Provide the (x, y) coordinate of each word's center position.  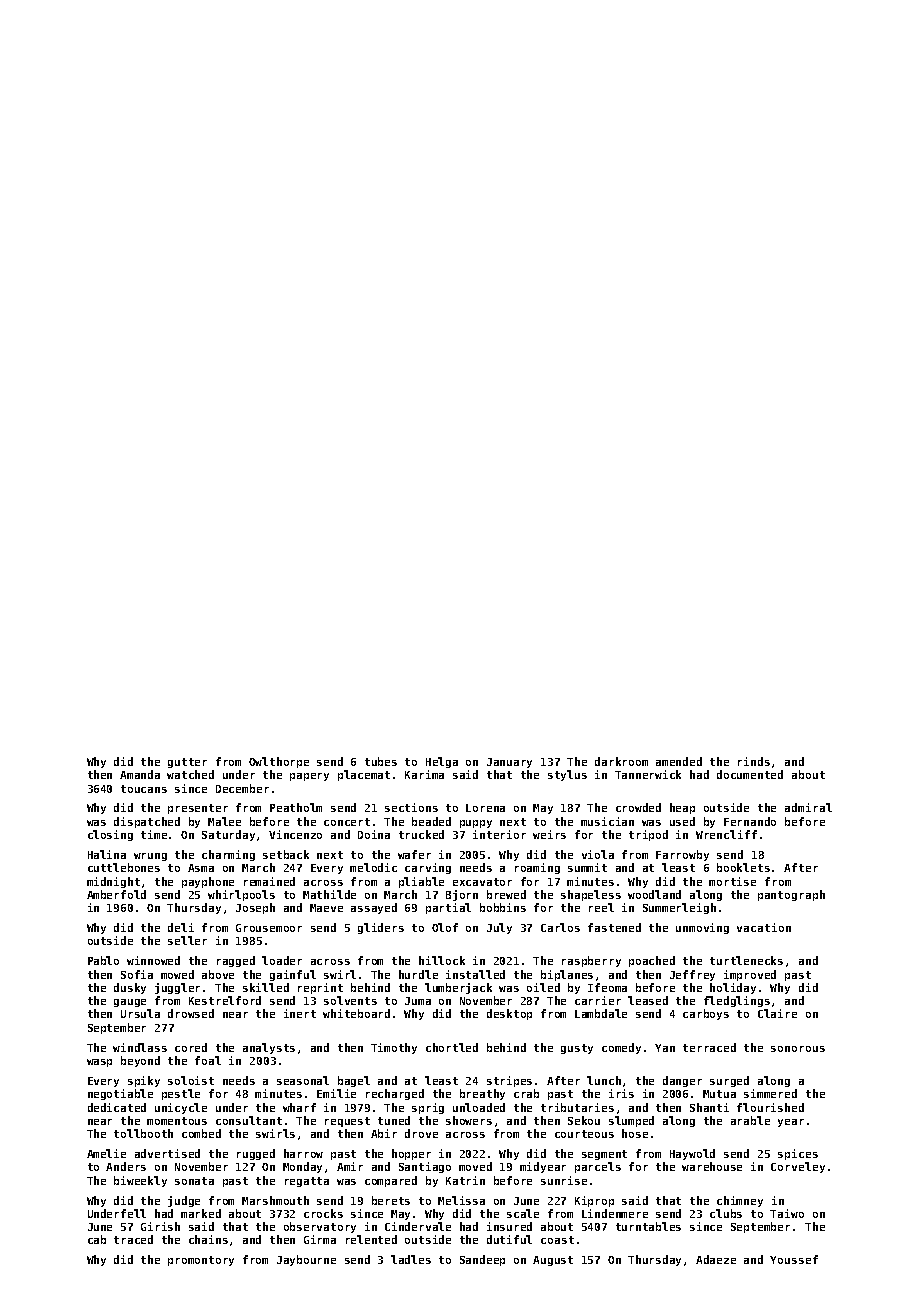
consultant (249, 1120)
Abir (384, 1133)
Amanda (140, 774)
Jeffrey (692, 975)
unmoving (702, 928)
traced (133, 1239)
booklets (743, 867)
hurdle (418, 974)
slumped (631, 1121)
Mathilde (329, 894)
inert (300, 1013)
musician (607, 821)
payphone (208, 882)
